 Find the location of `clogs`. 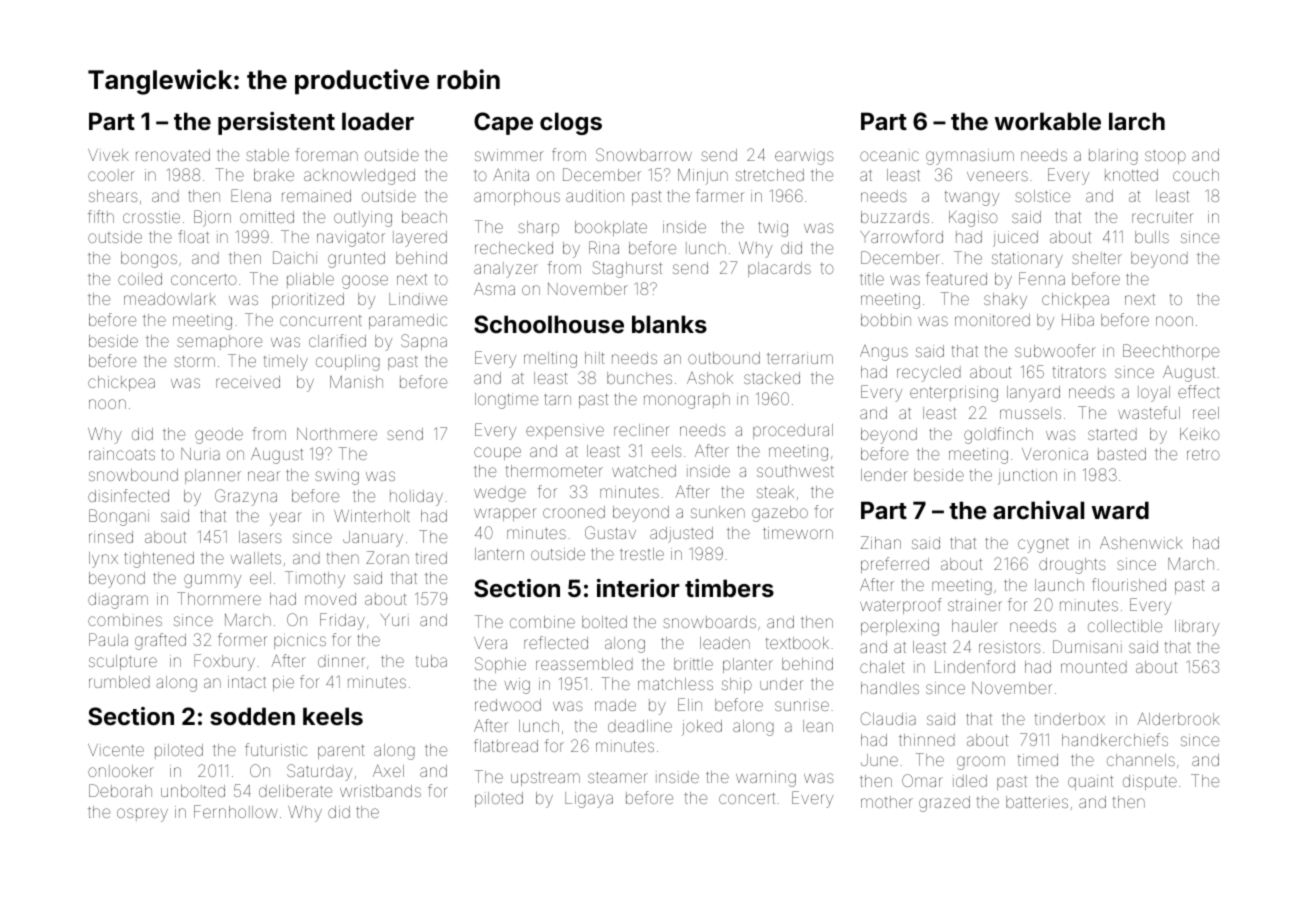

clogs is located at coordinates (571, 123).
